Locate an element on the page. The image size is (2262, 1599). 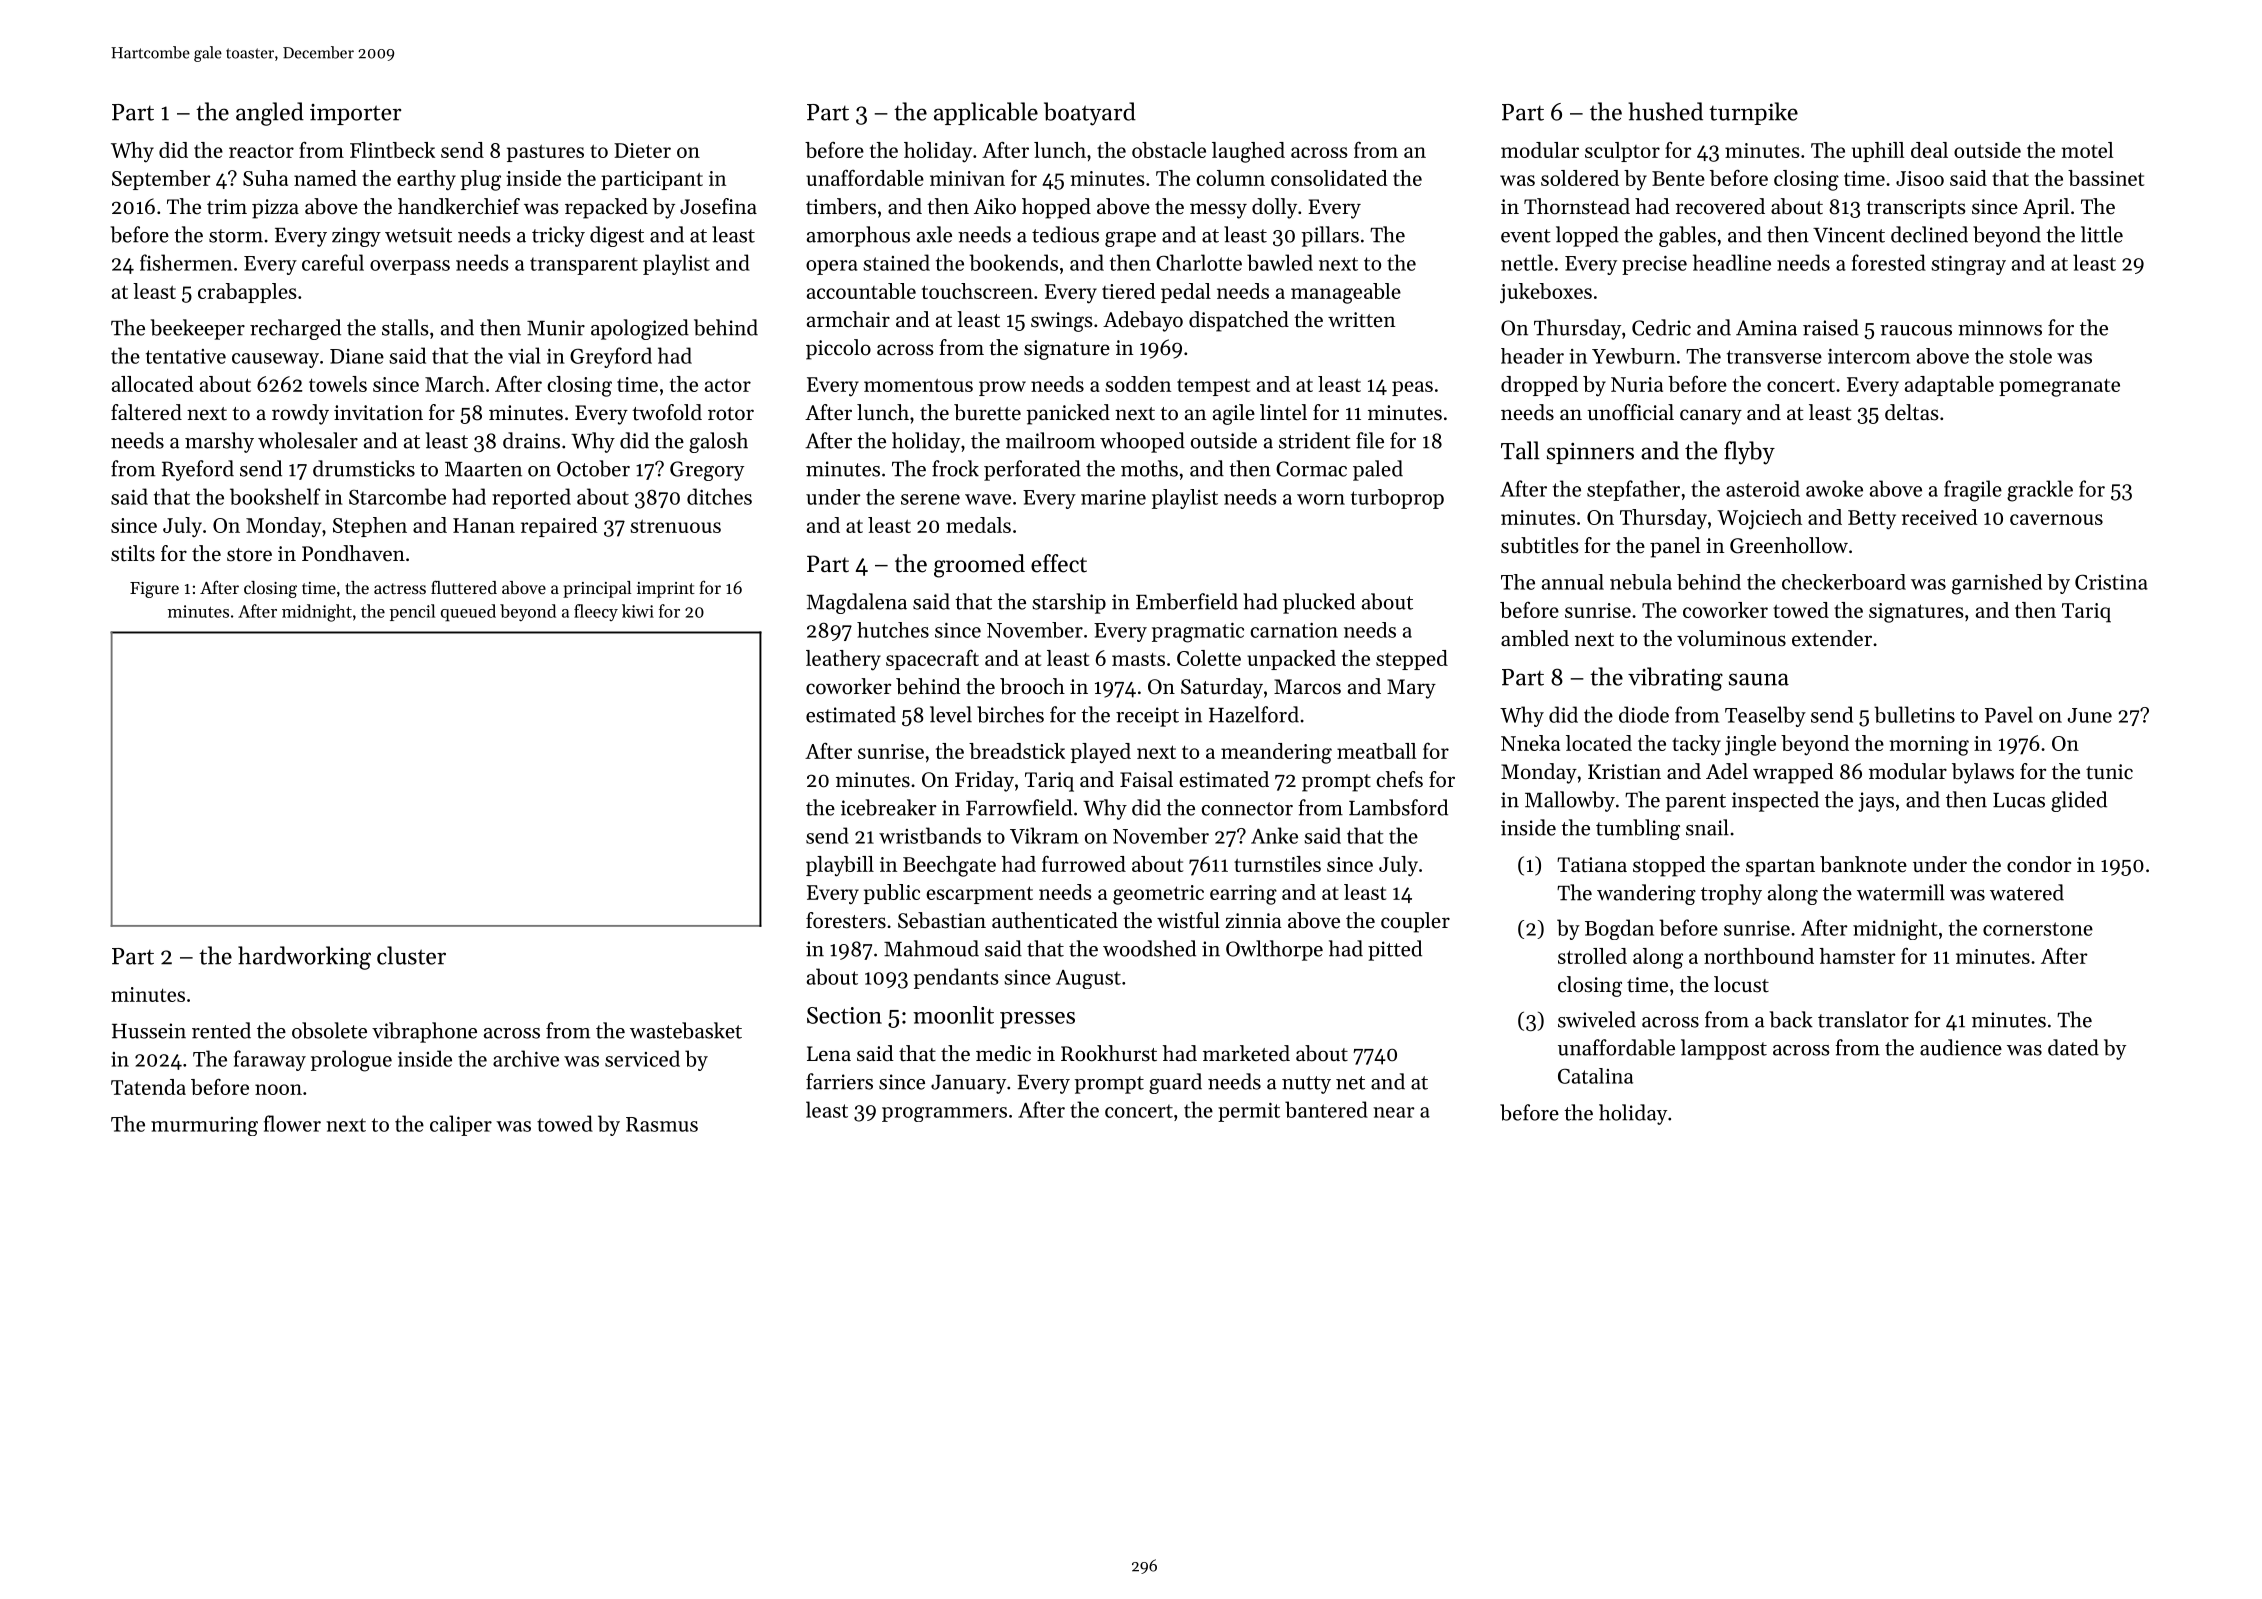
cluster is located at coordinates (411, 955).
